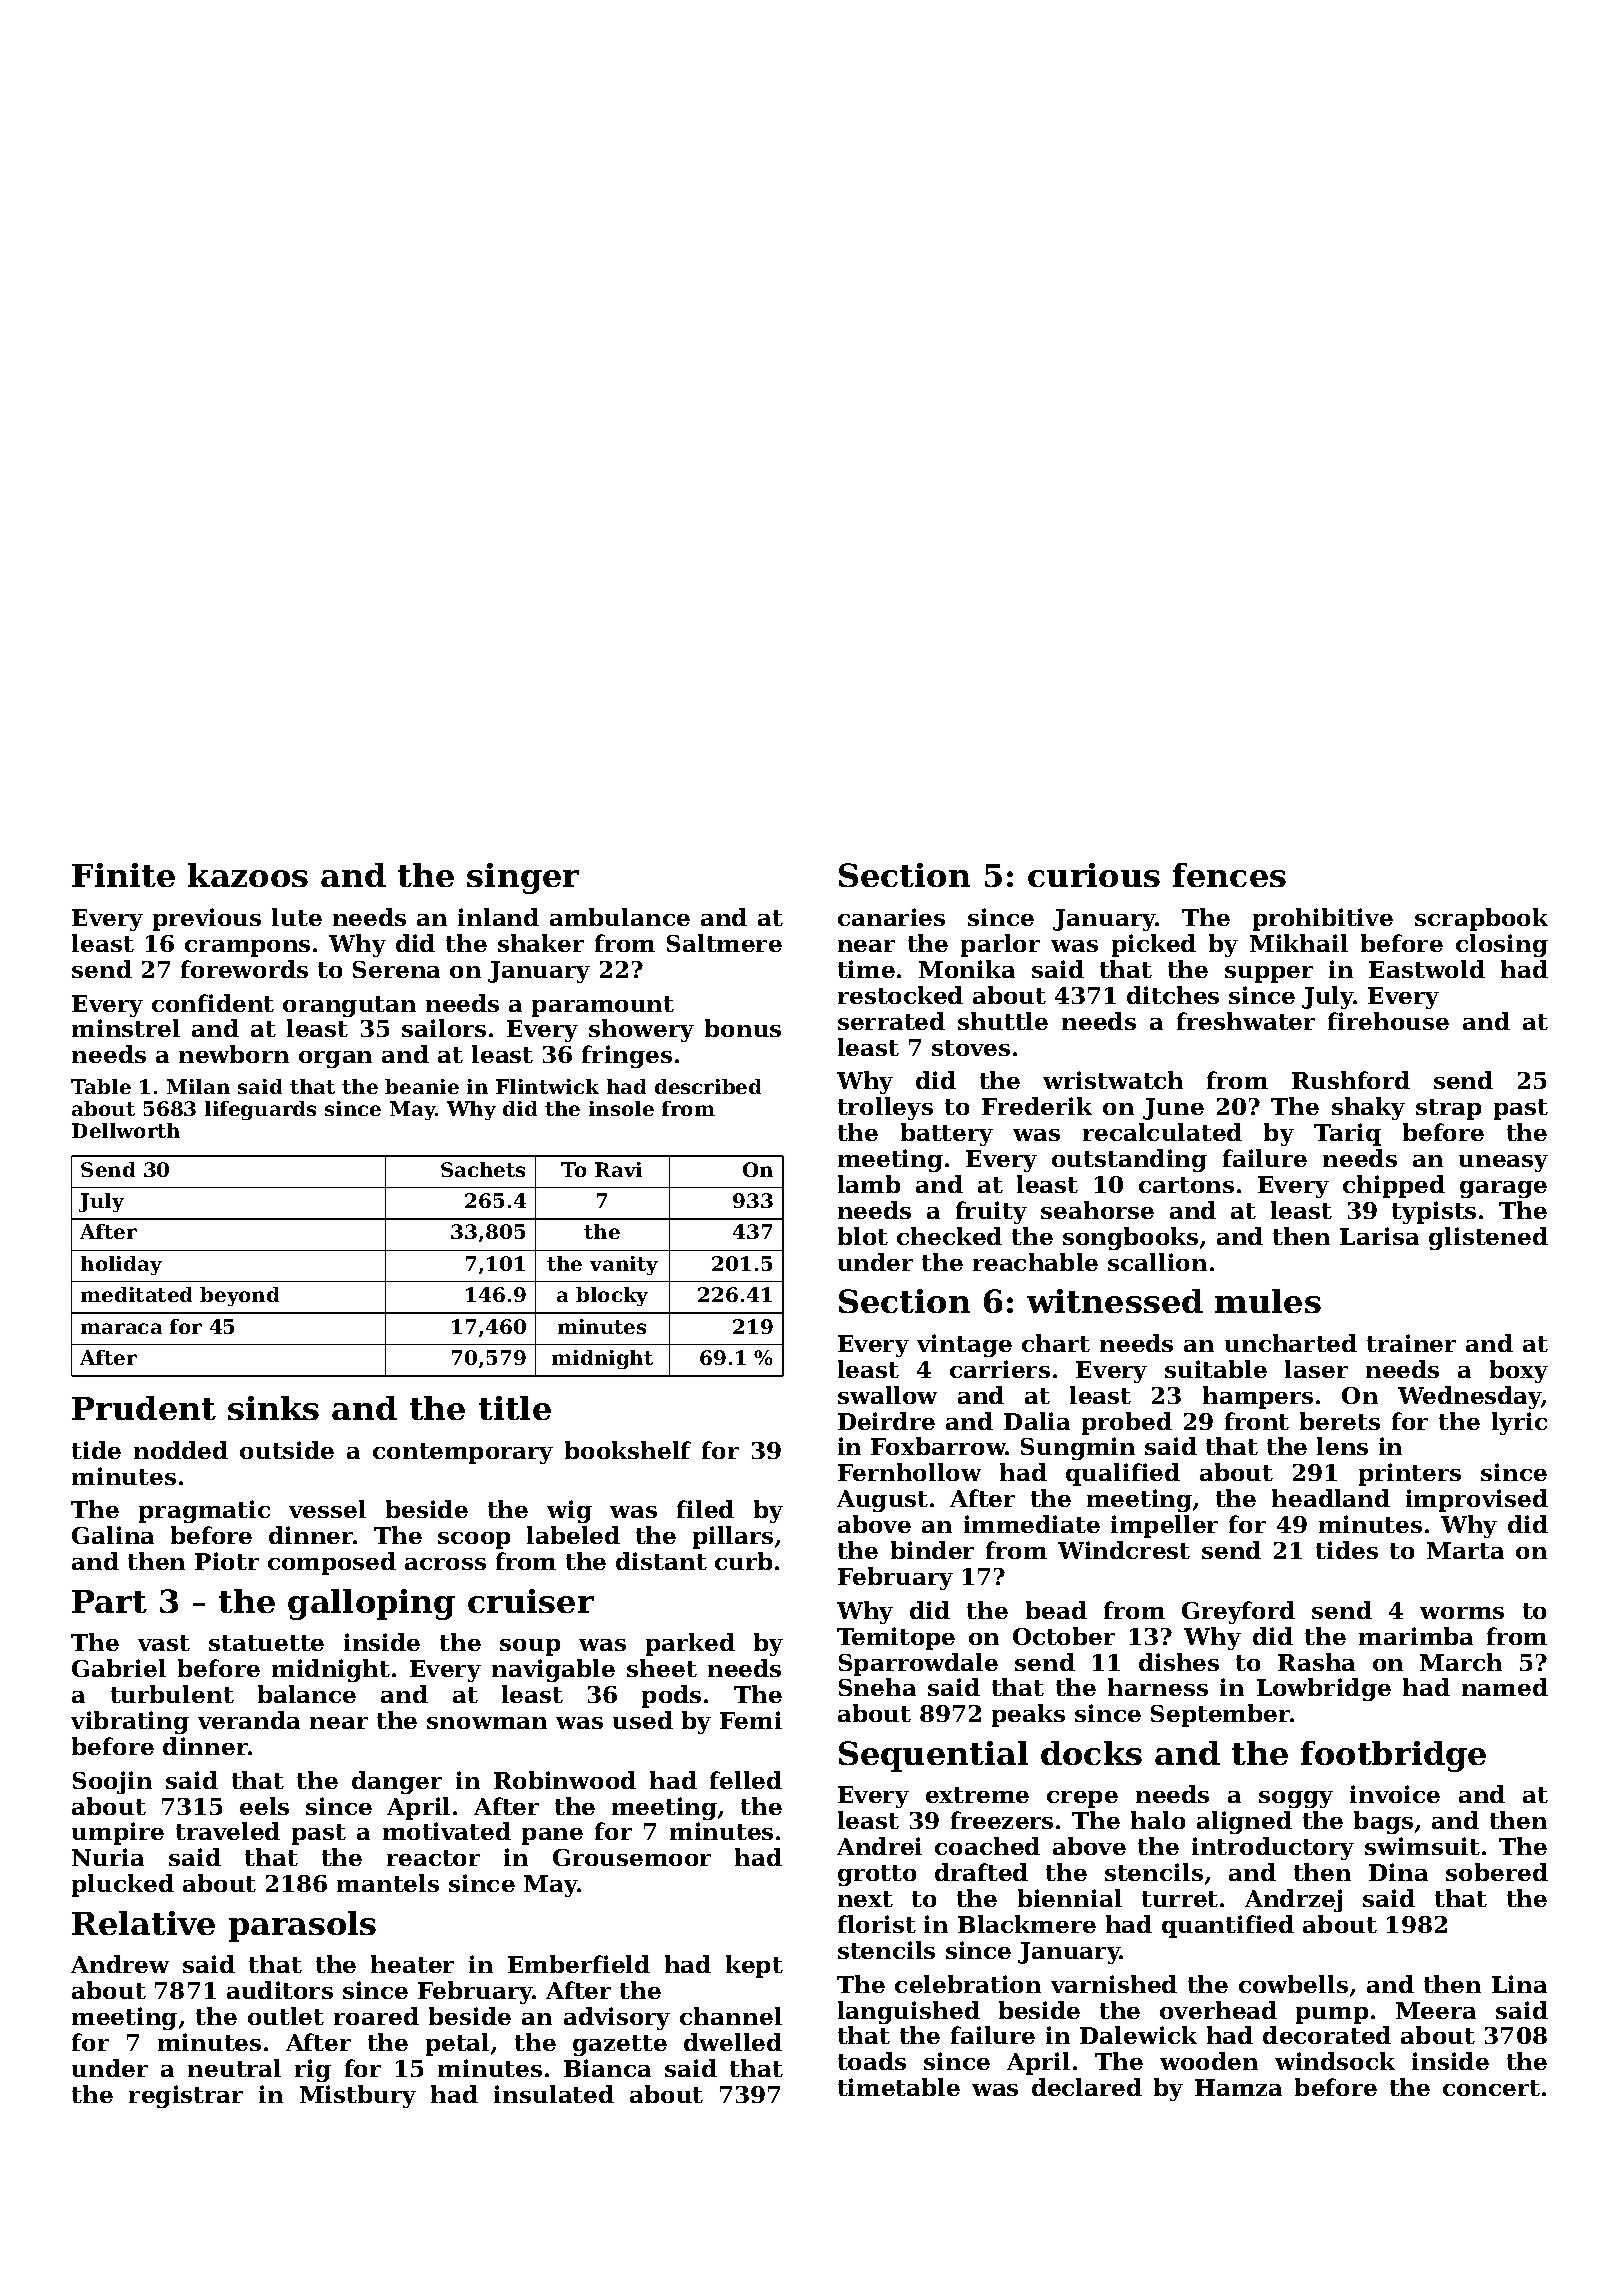 The height and width of the document is (2292, 1620). I want to click on August, so click(882, 1501).
